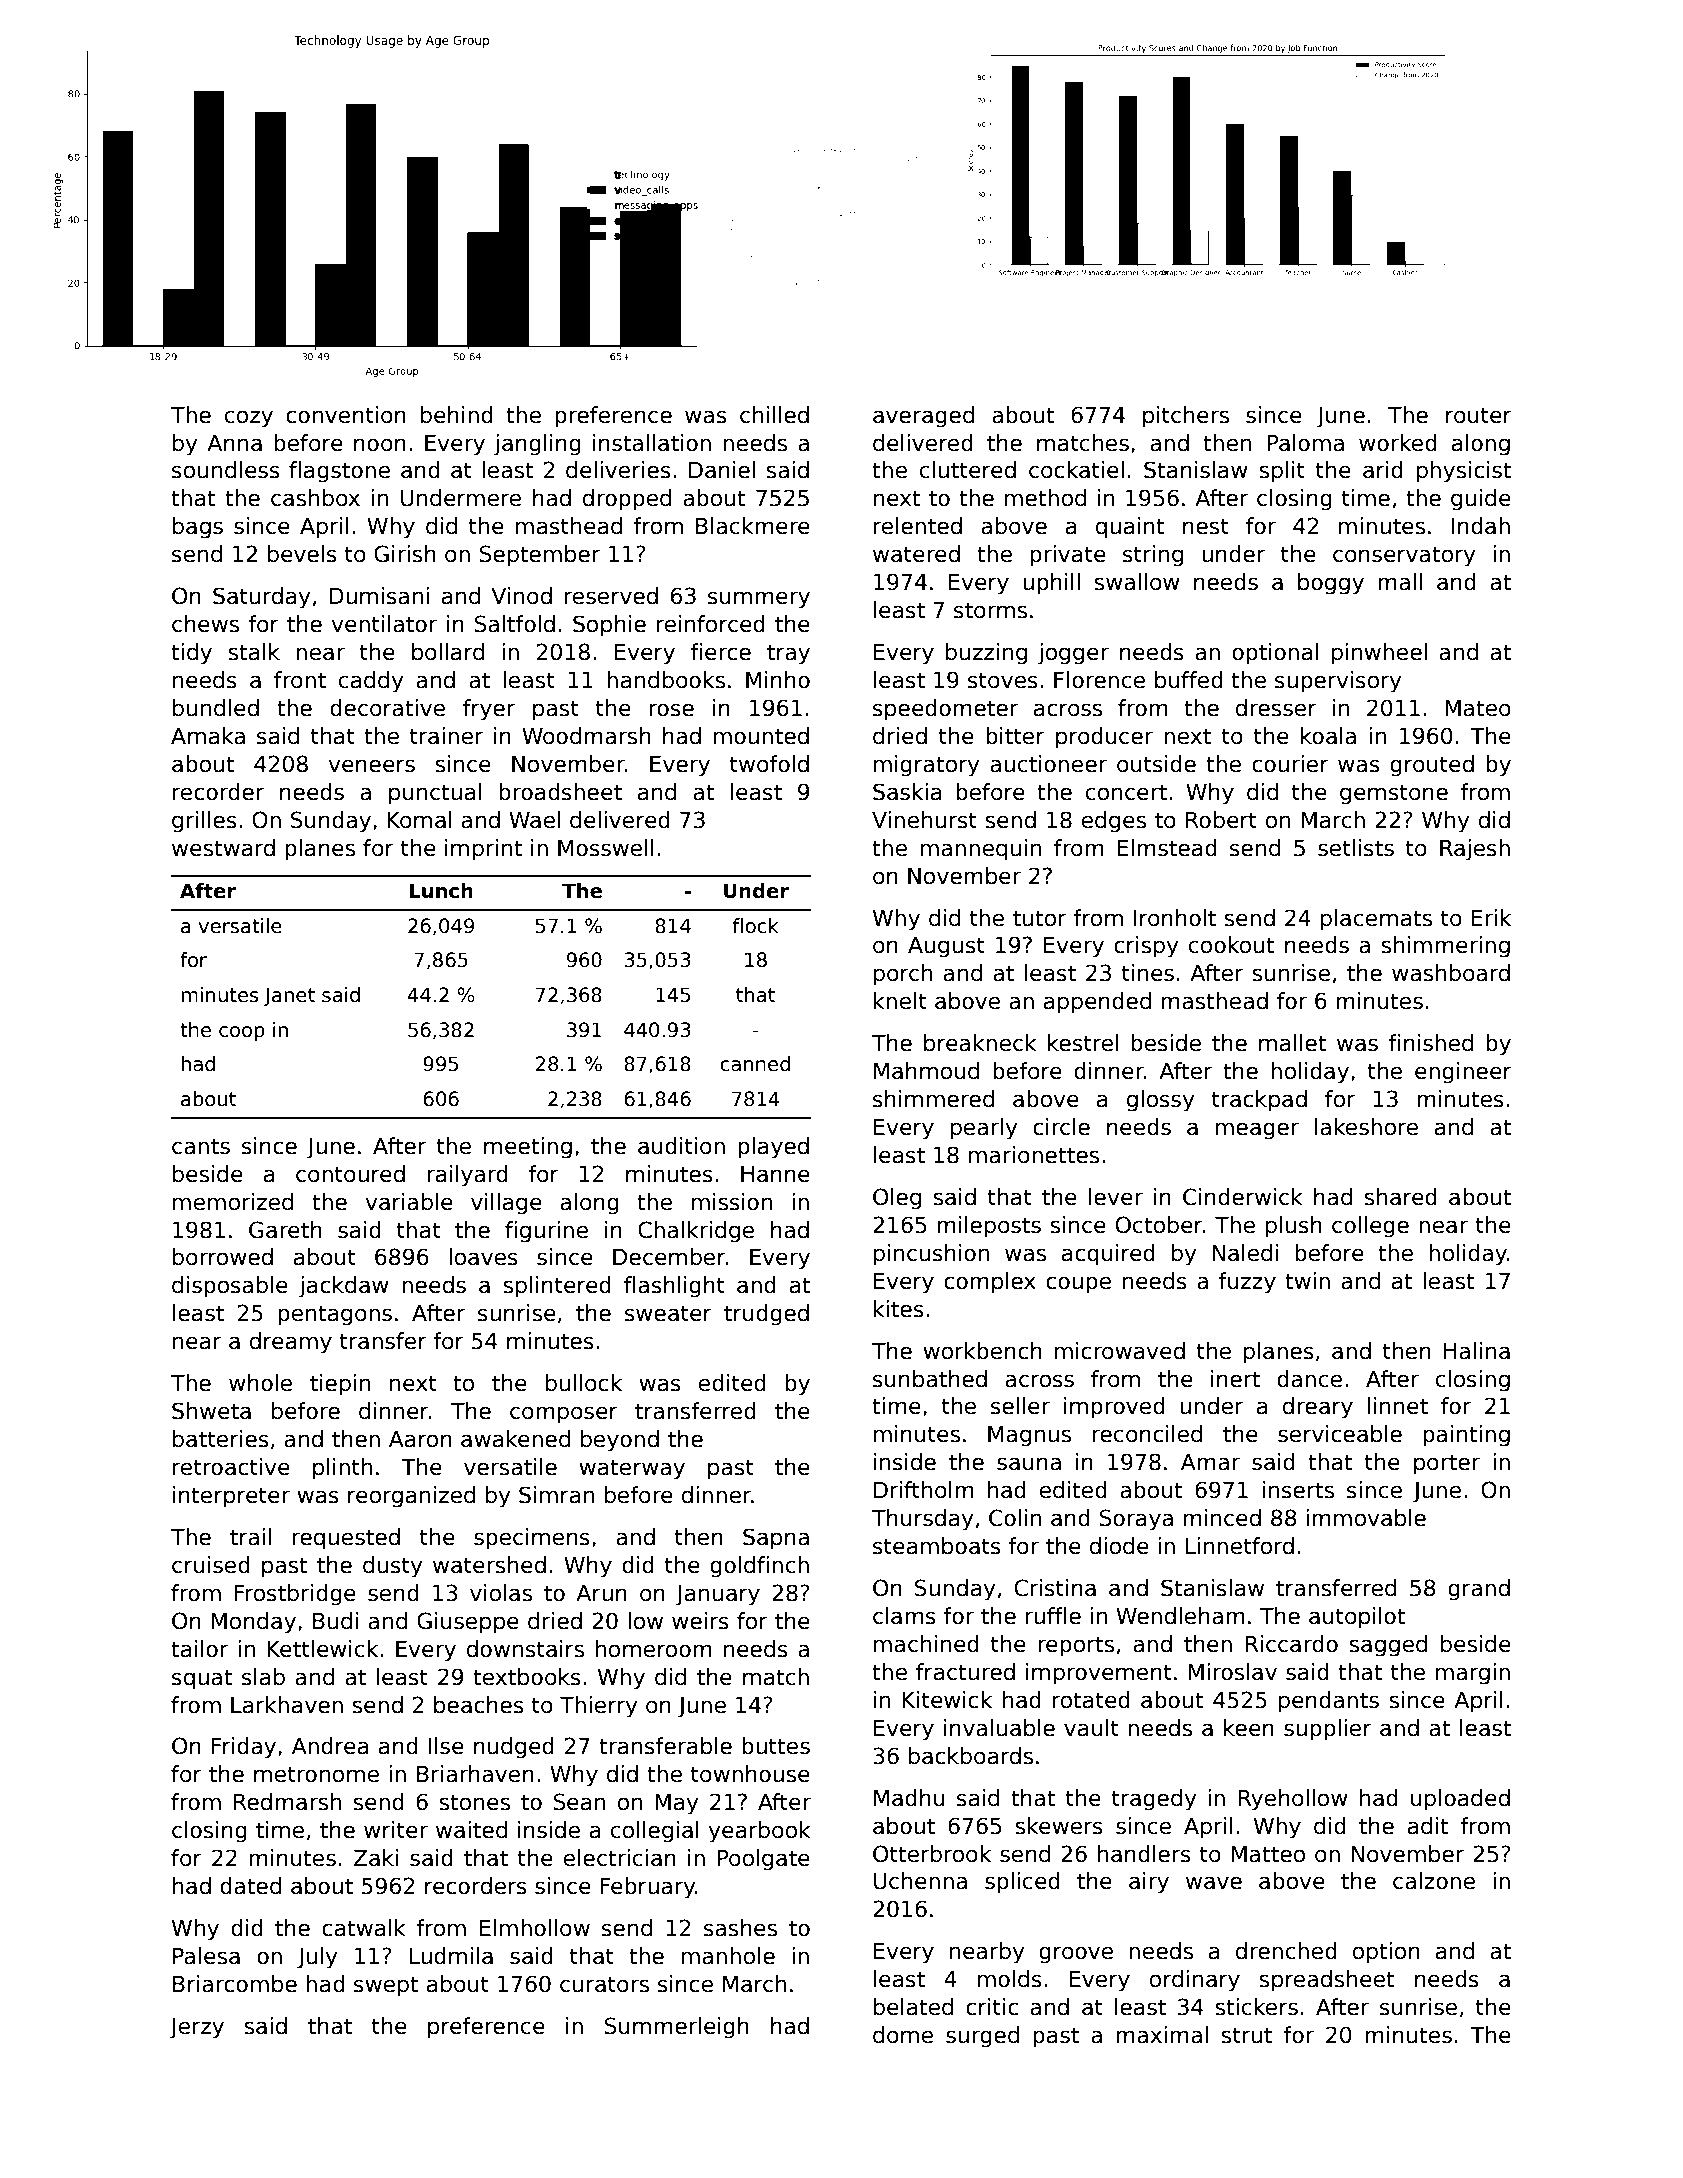 Image resolution: width=1683 pixels, height=2178 pixels. What do you see at coordinates (205, 624) in the screenshot?
I see `chews` at bounding box center [205, 624].
